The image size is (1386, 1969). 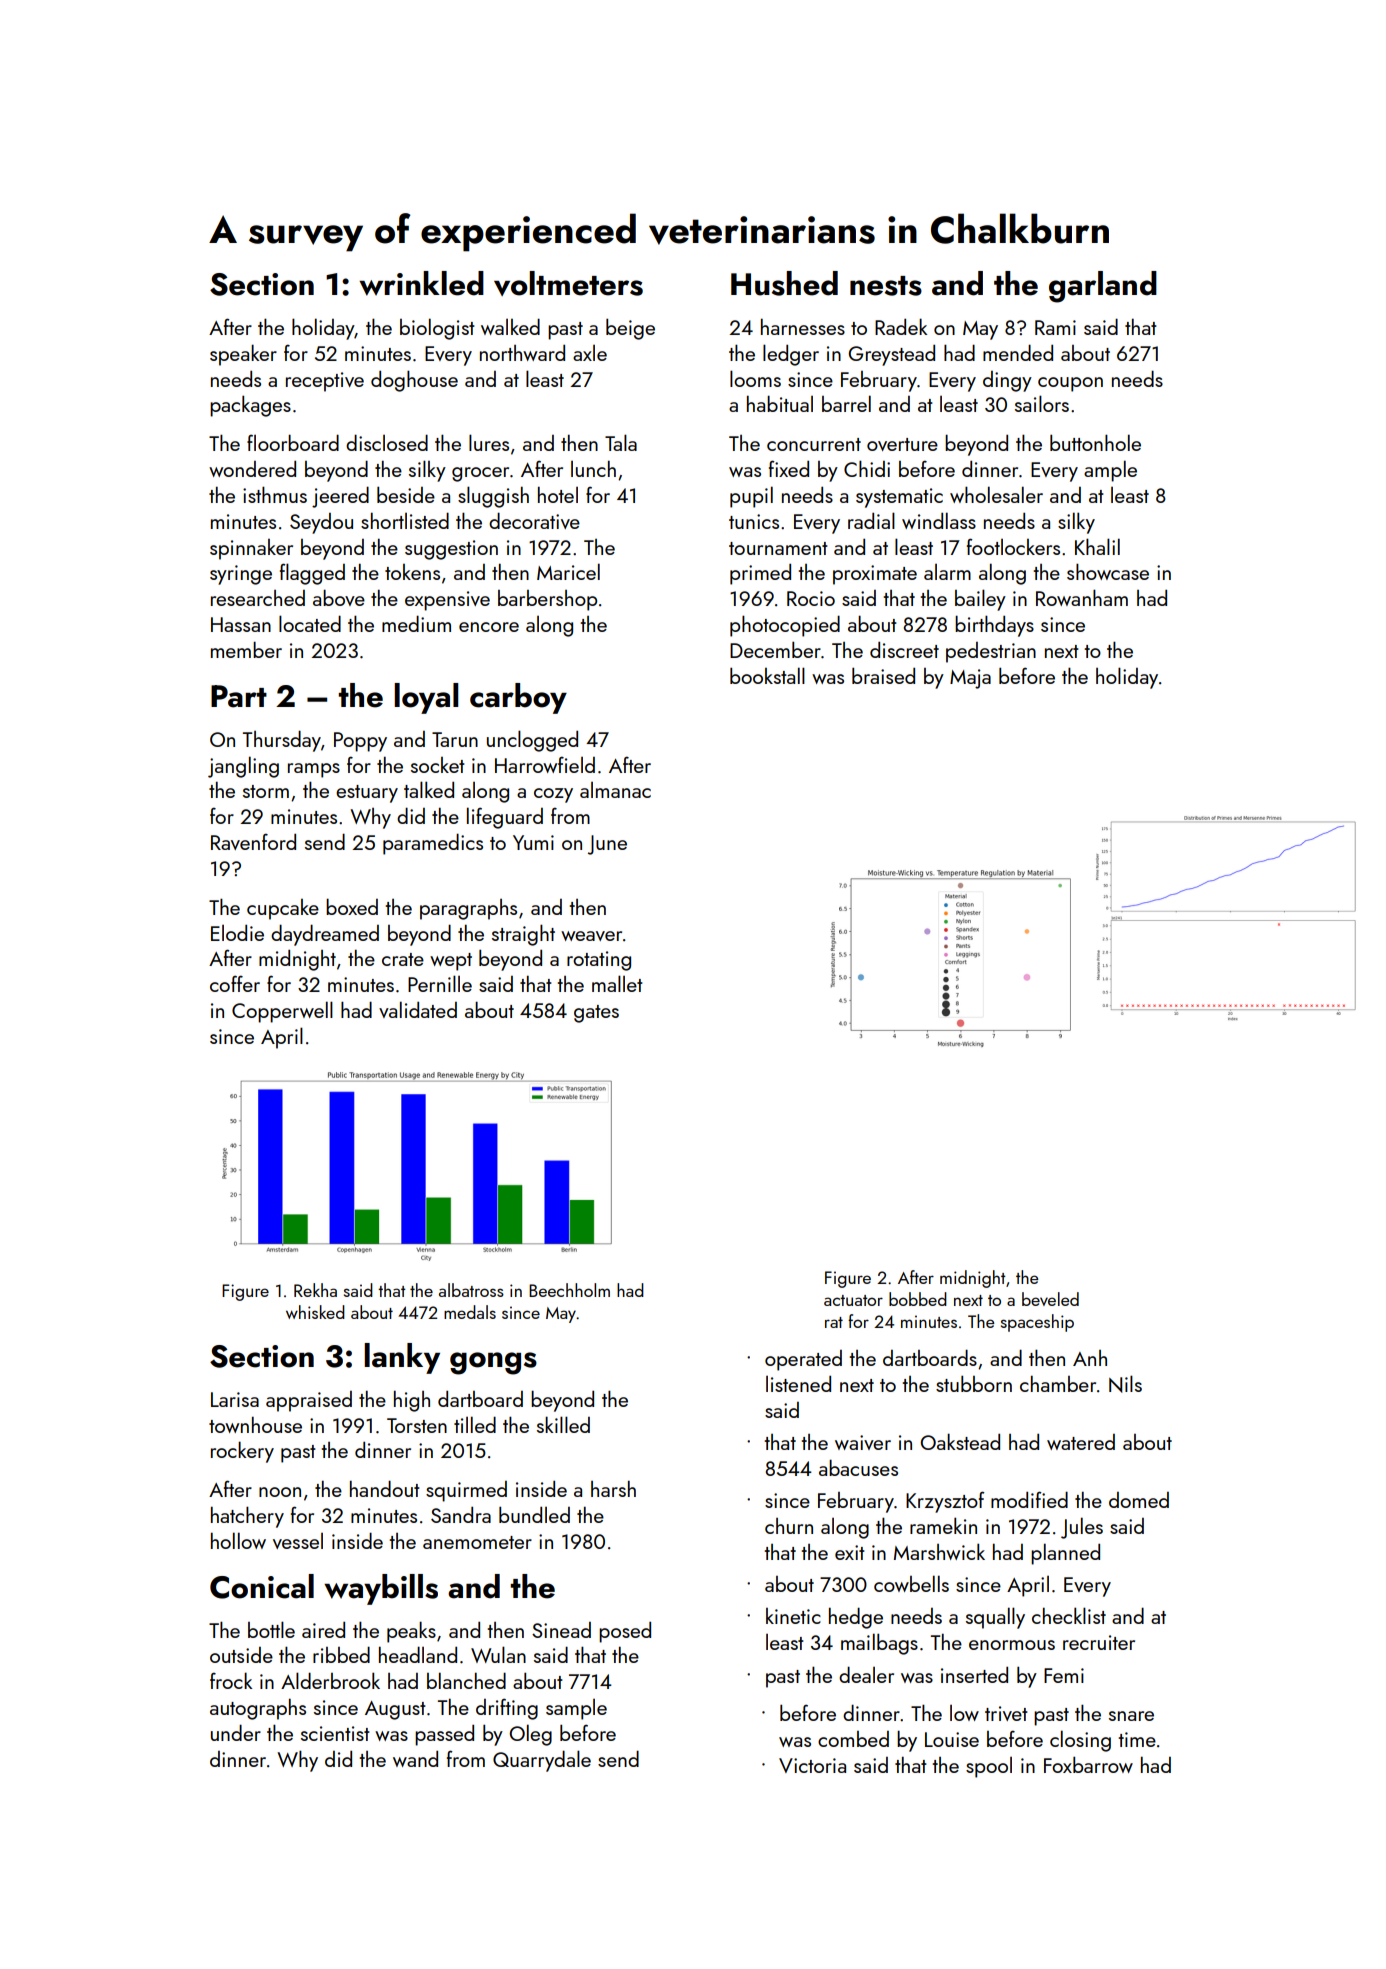 I want to click on listened, so click(x=798, y=1384).
